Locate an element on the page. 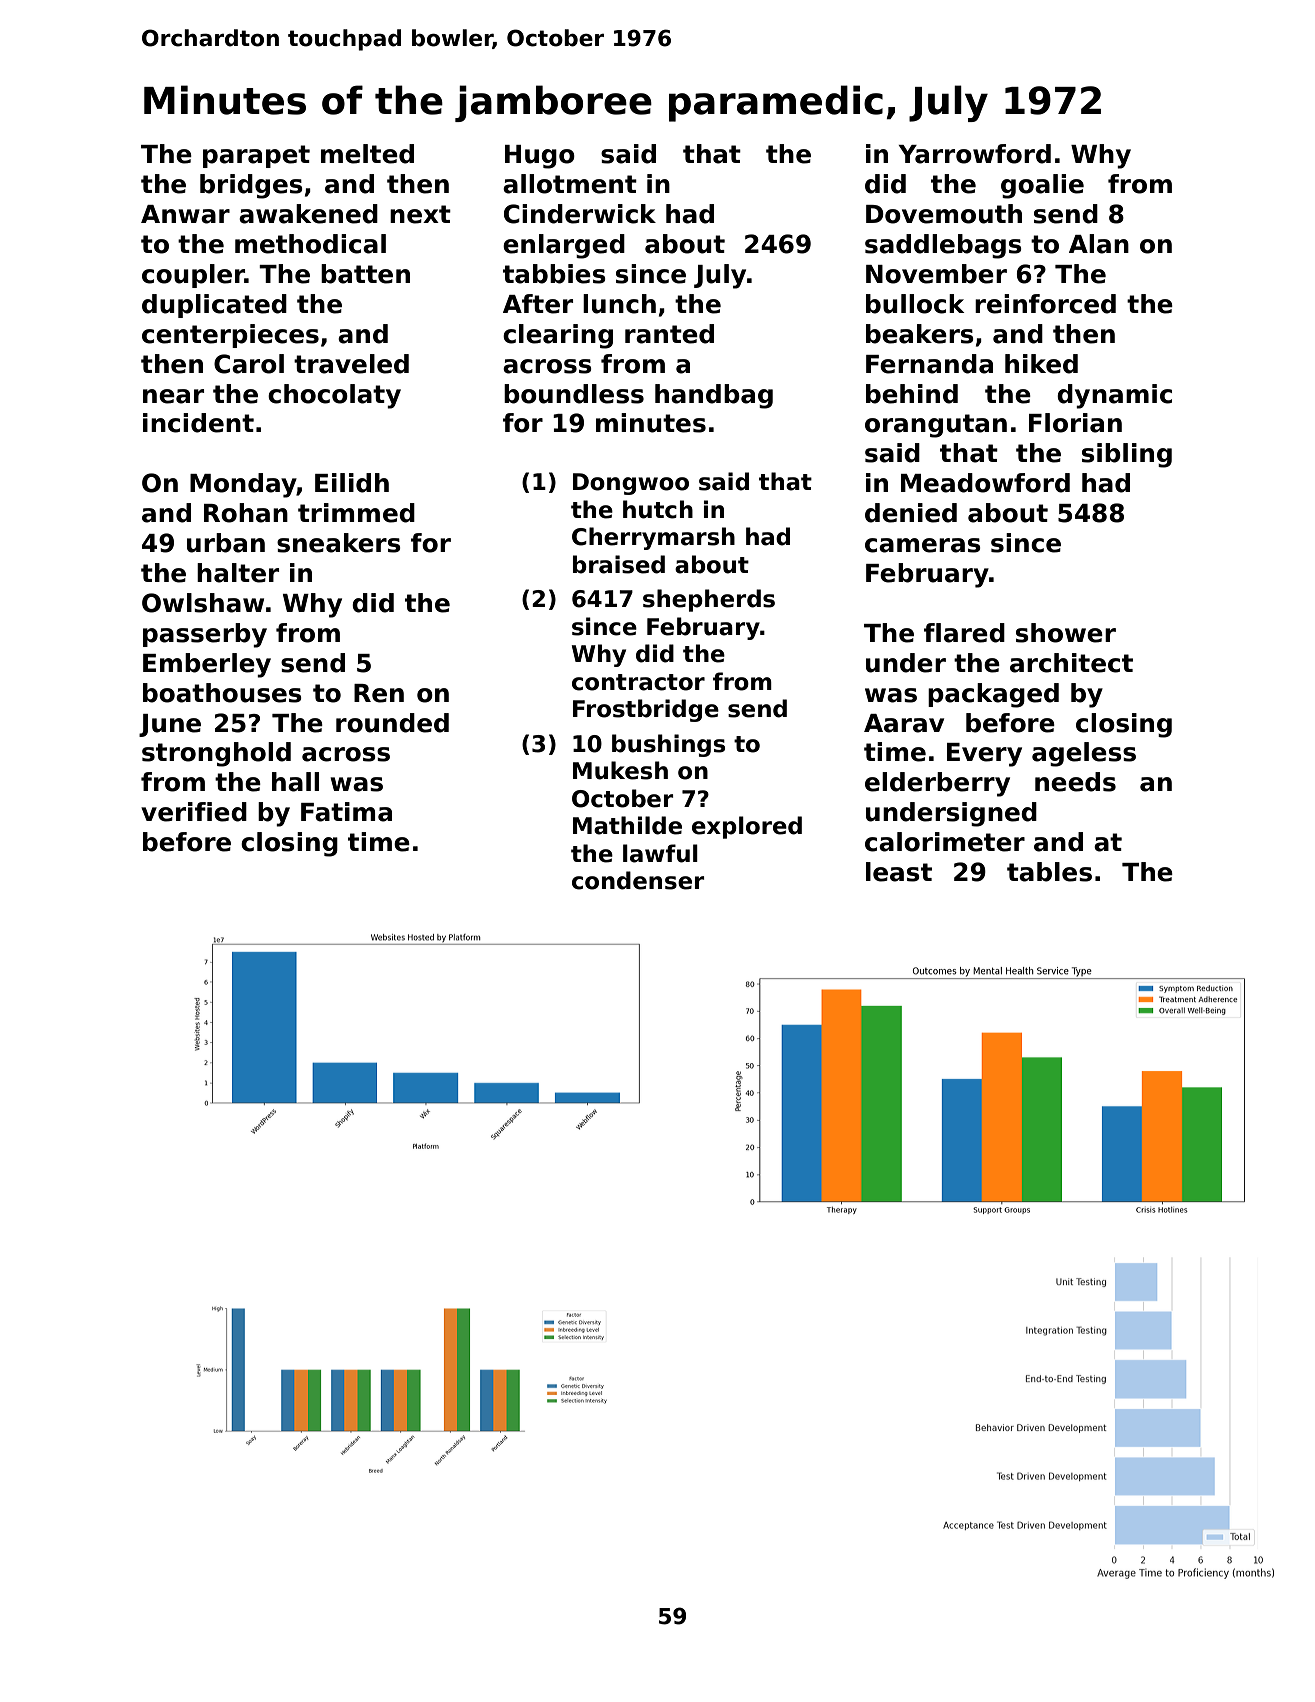 Image resolution: width=1315 pixels, height=1702 pixels. Yarrowford is located at coordinates (974, 154).
